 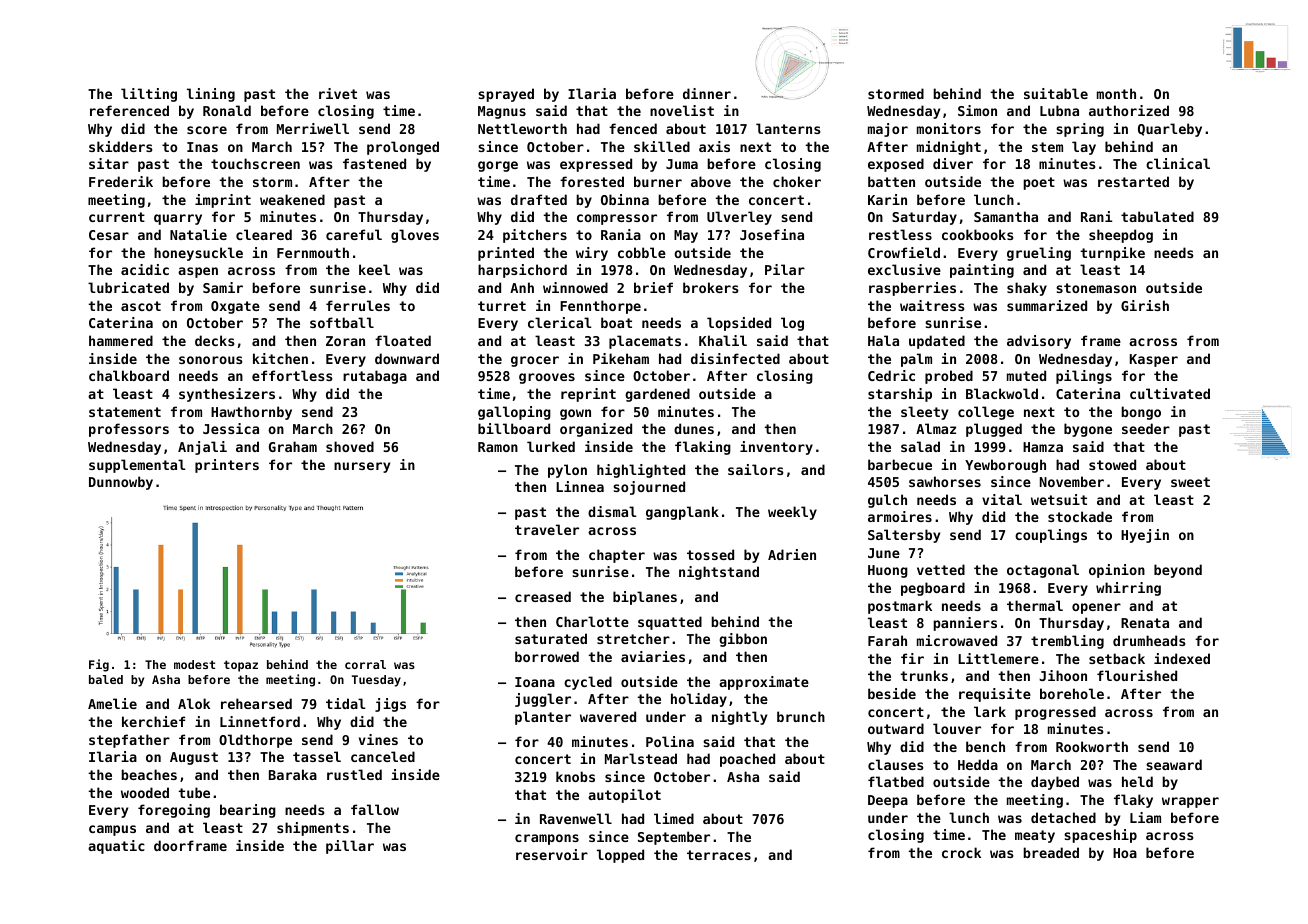 What do you see at coordinates (547, 529) in the page?
I see `traveler` at bounding box center [547, 529].
